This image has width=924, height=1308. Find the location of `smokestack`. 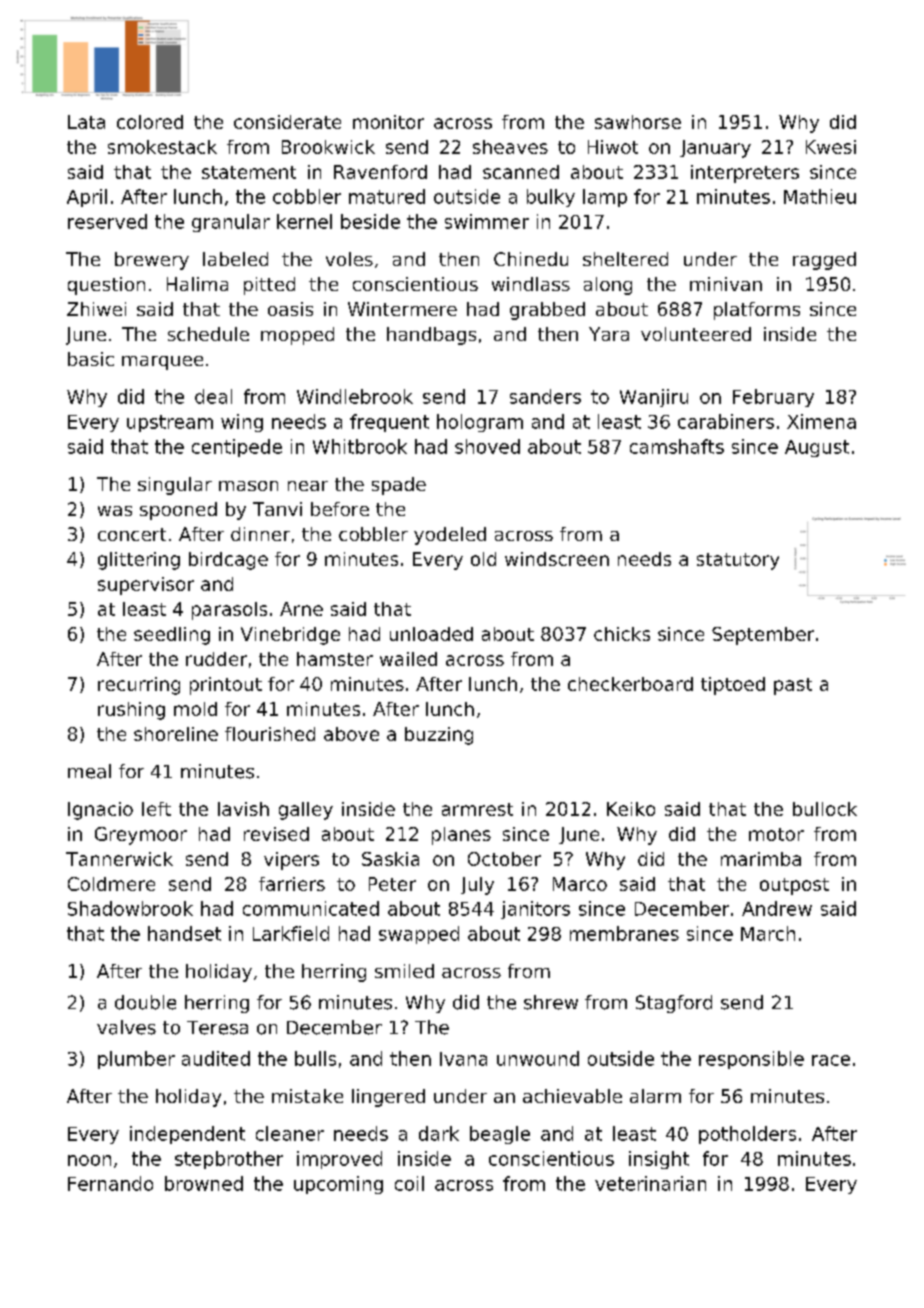

smokestack is located at coordinates (162, 147).
